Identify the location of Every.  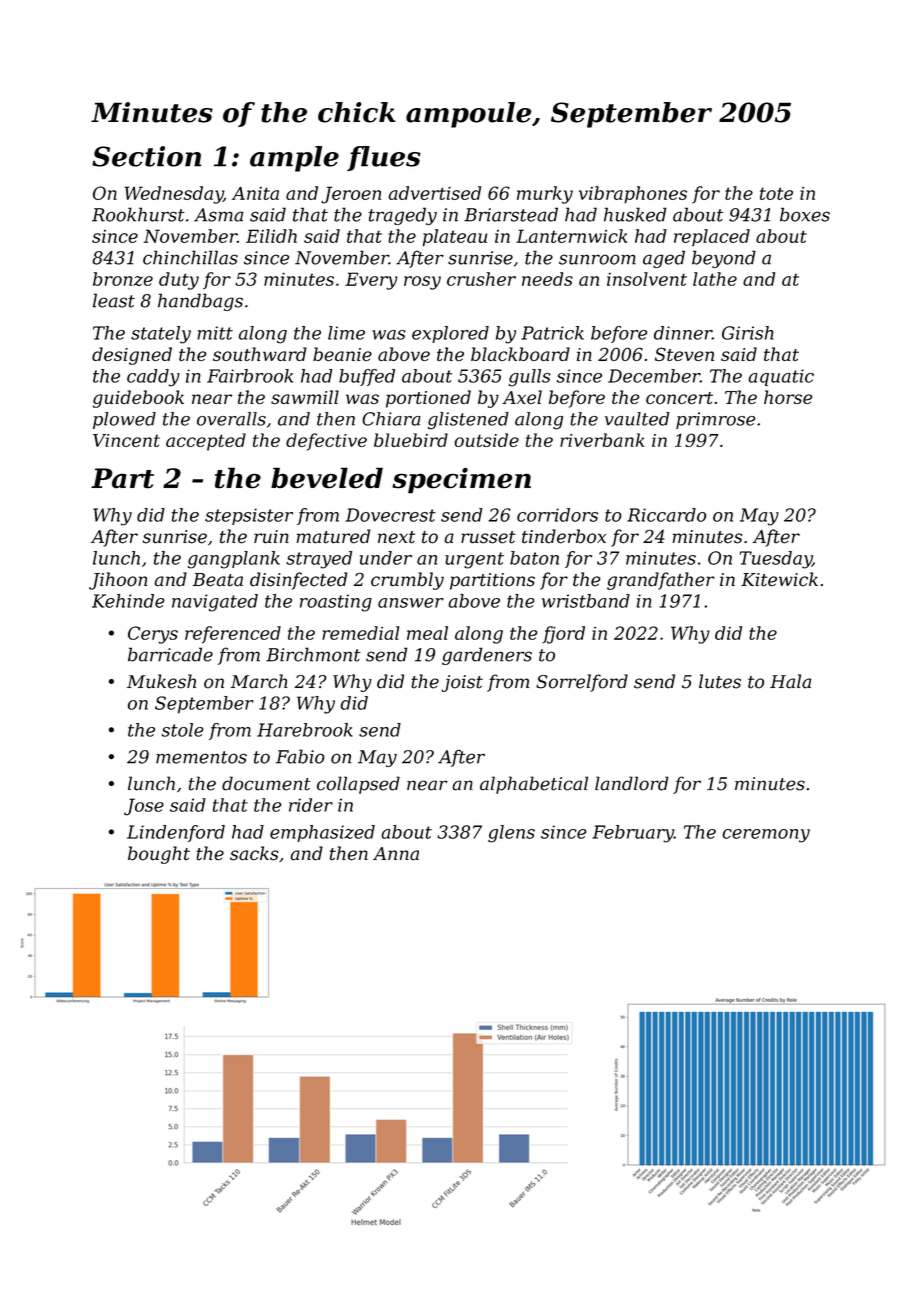
(371, 281).
